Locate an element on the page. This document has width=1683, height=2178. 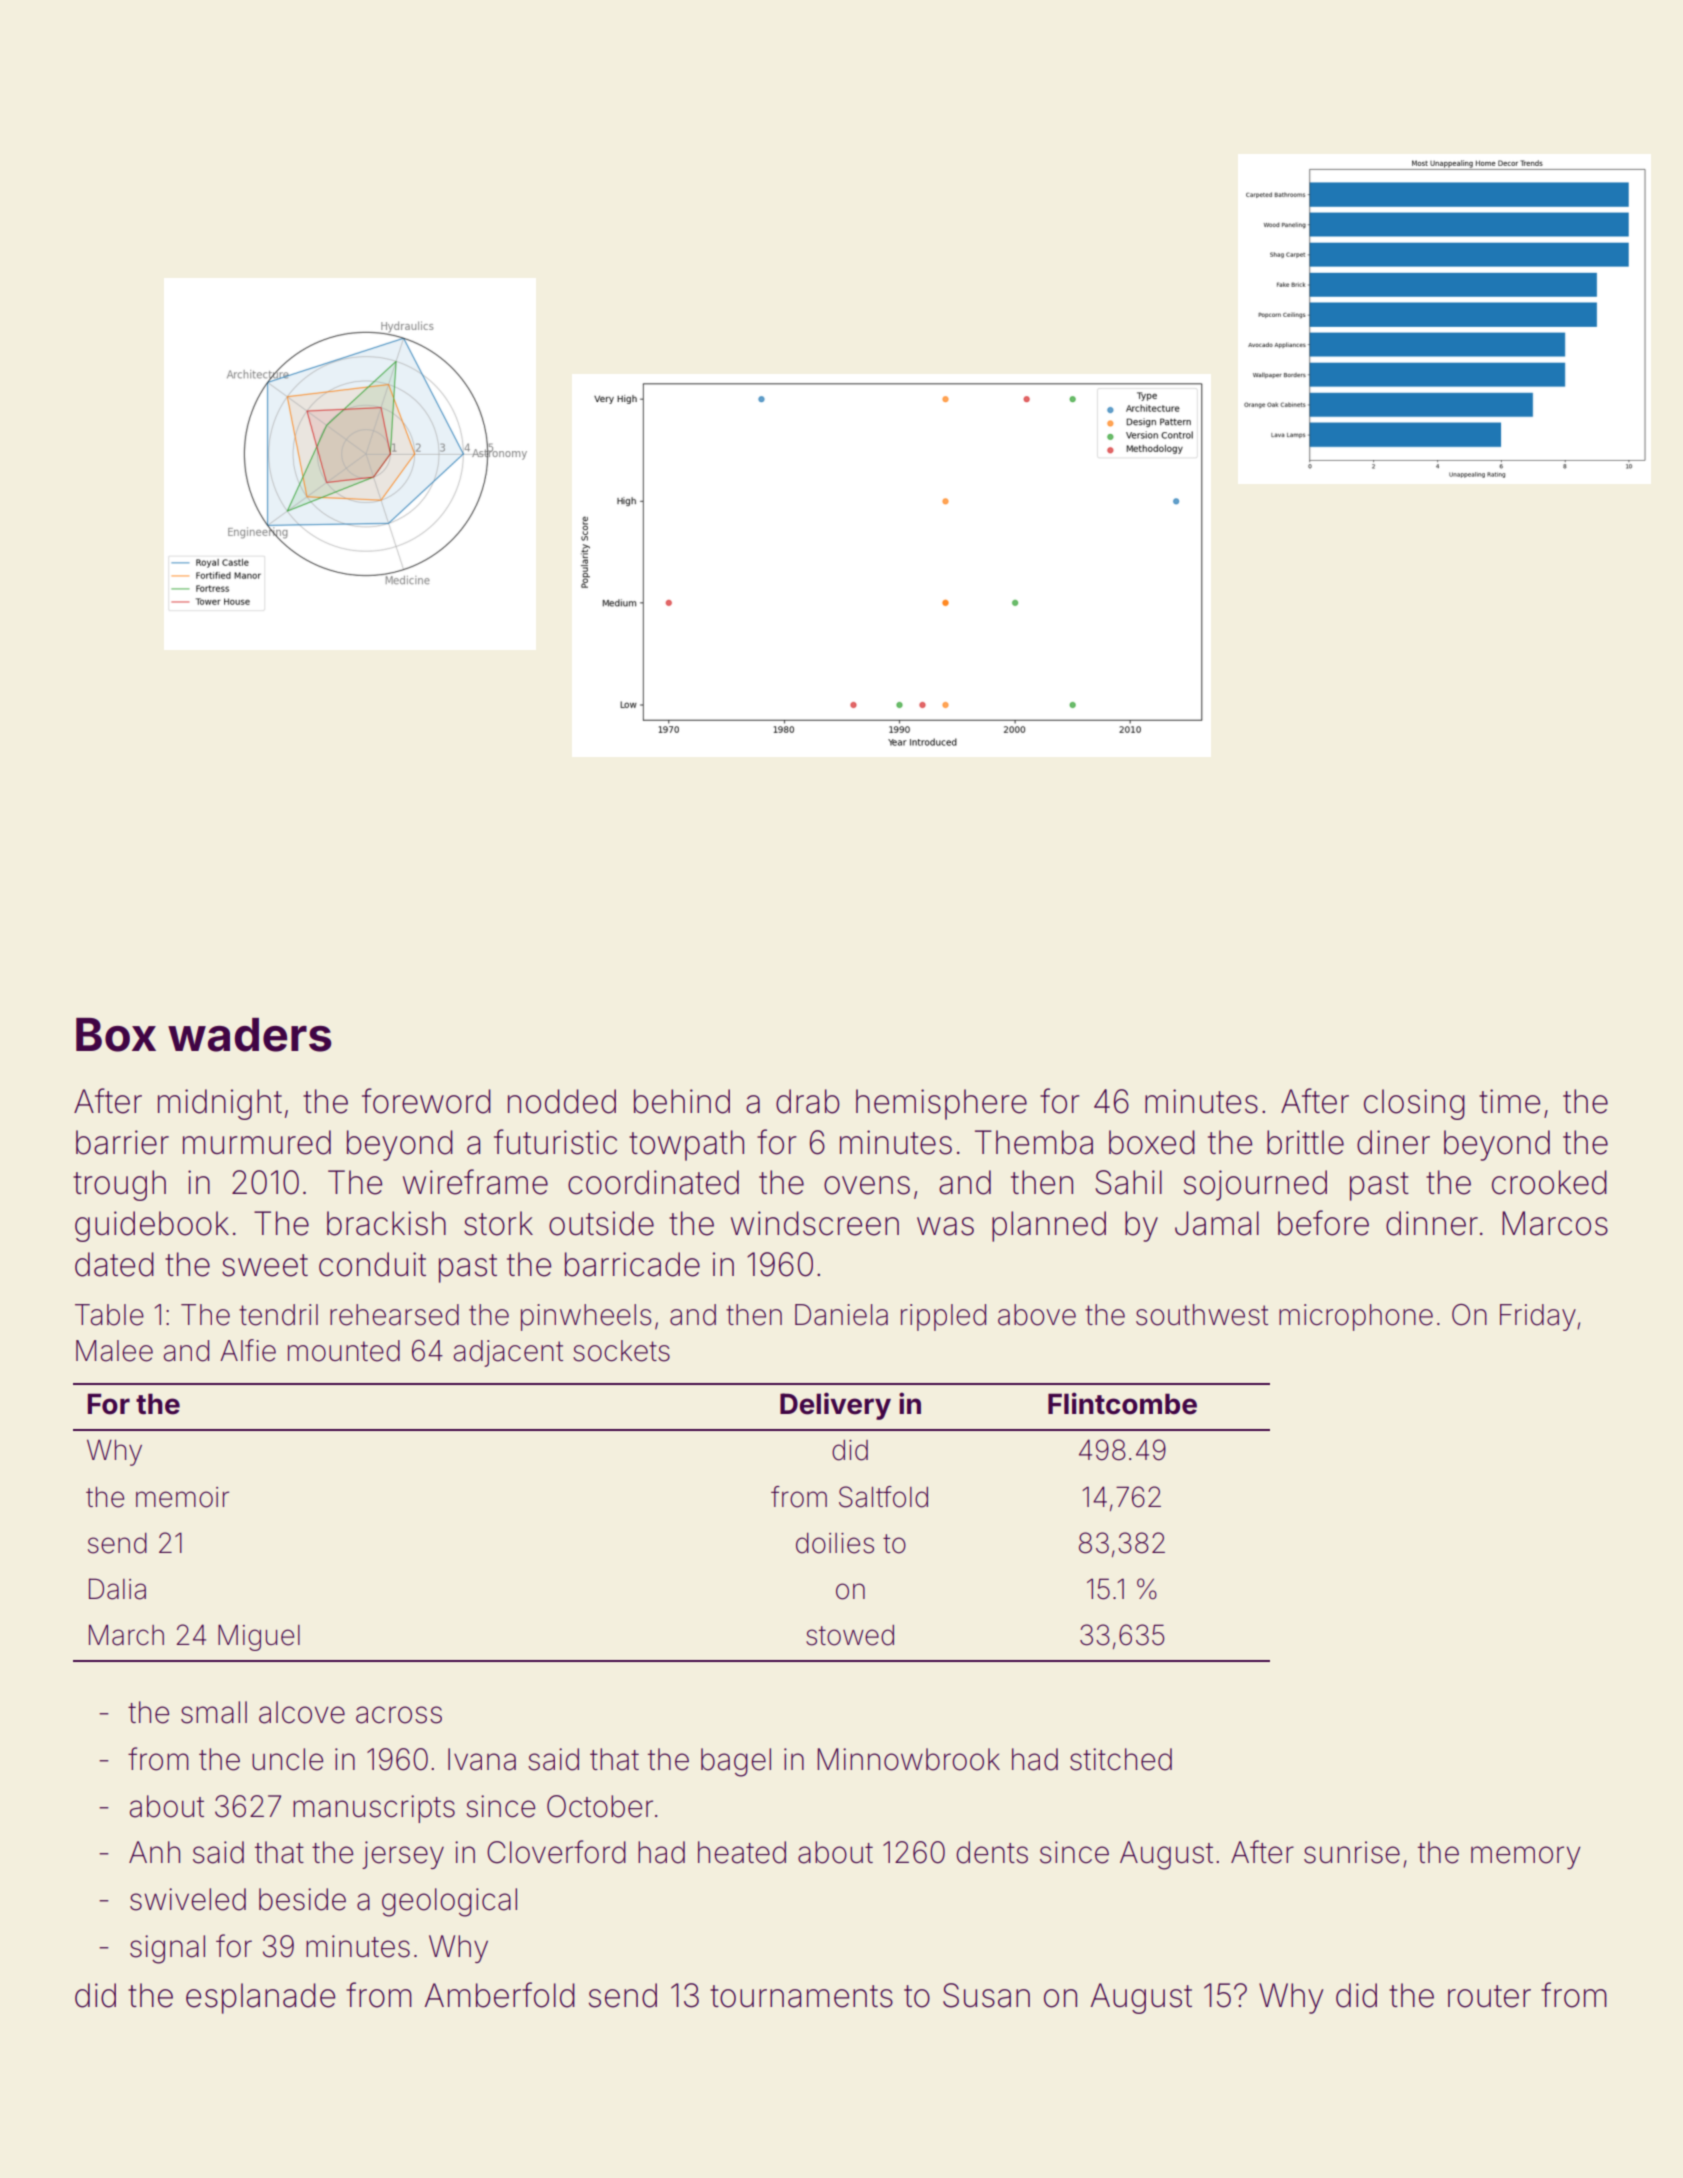
Flintcombe is located at coordinates (1122, 1403).
